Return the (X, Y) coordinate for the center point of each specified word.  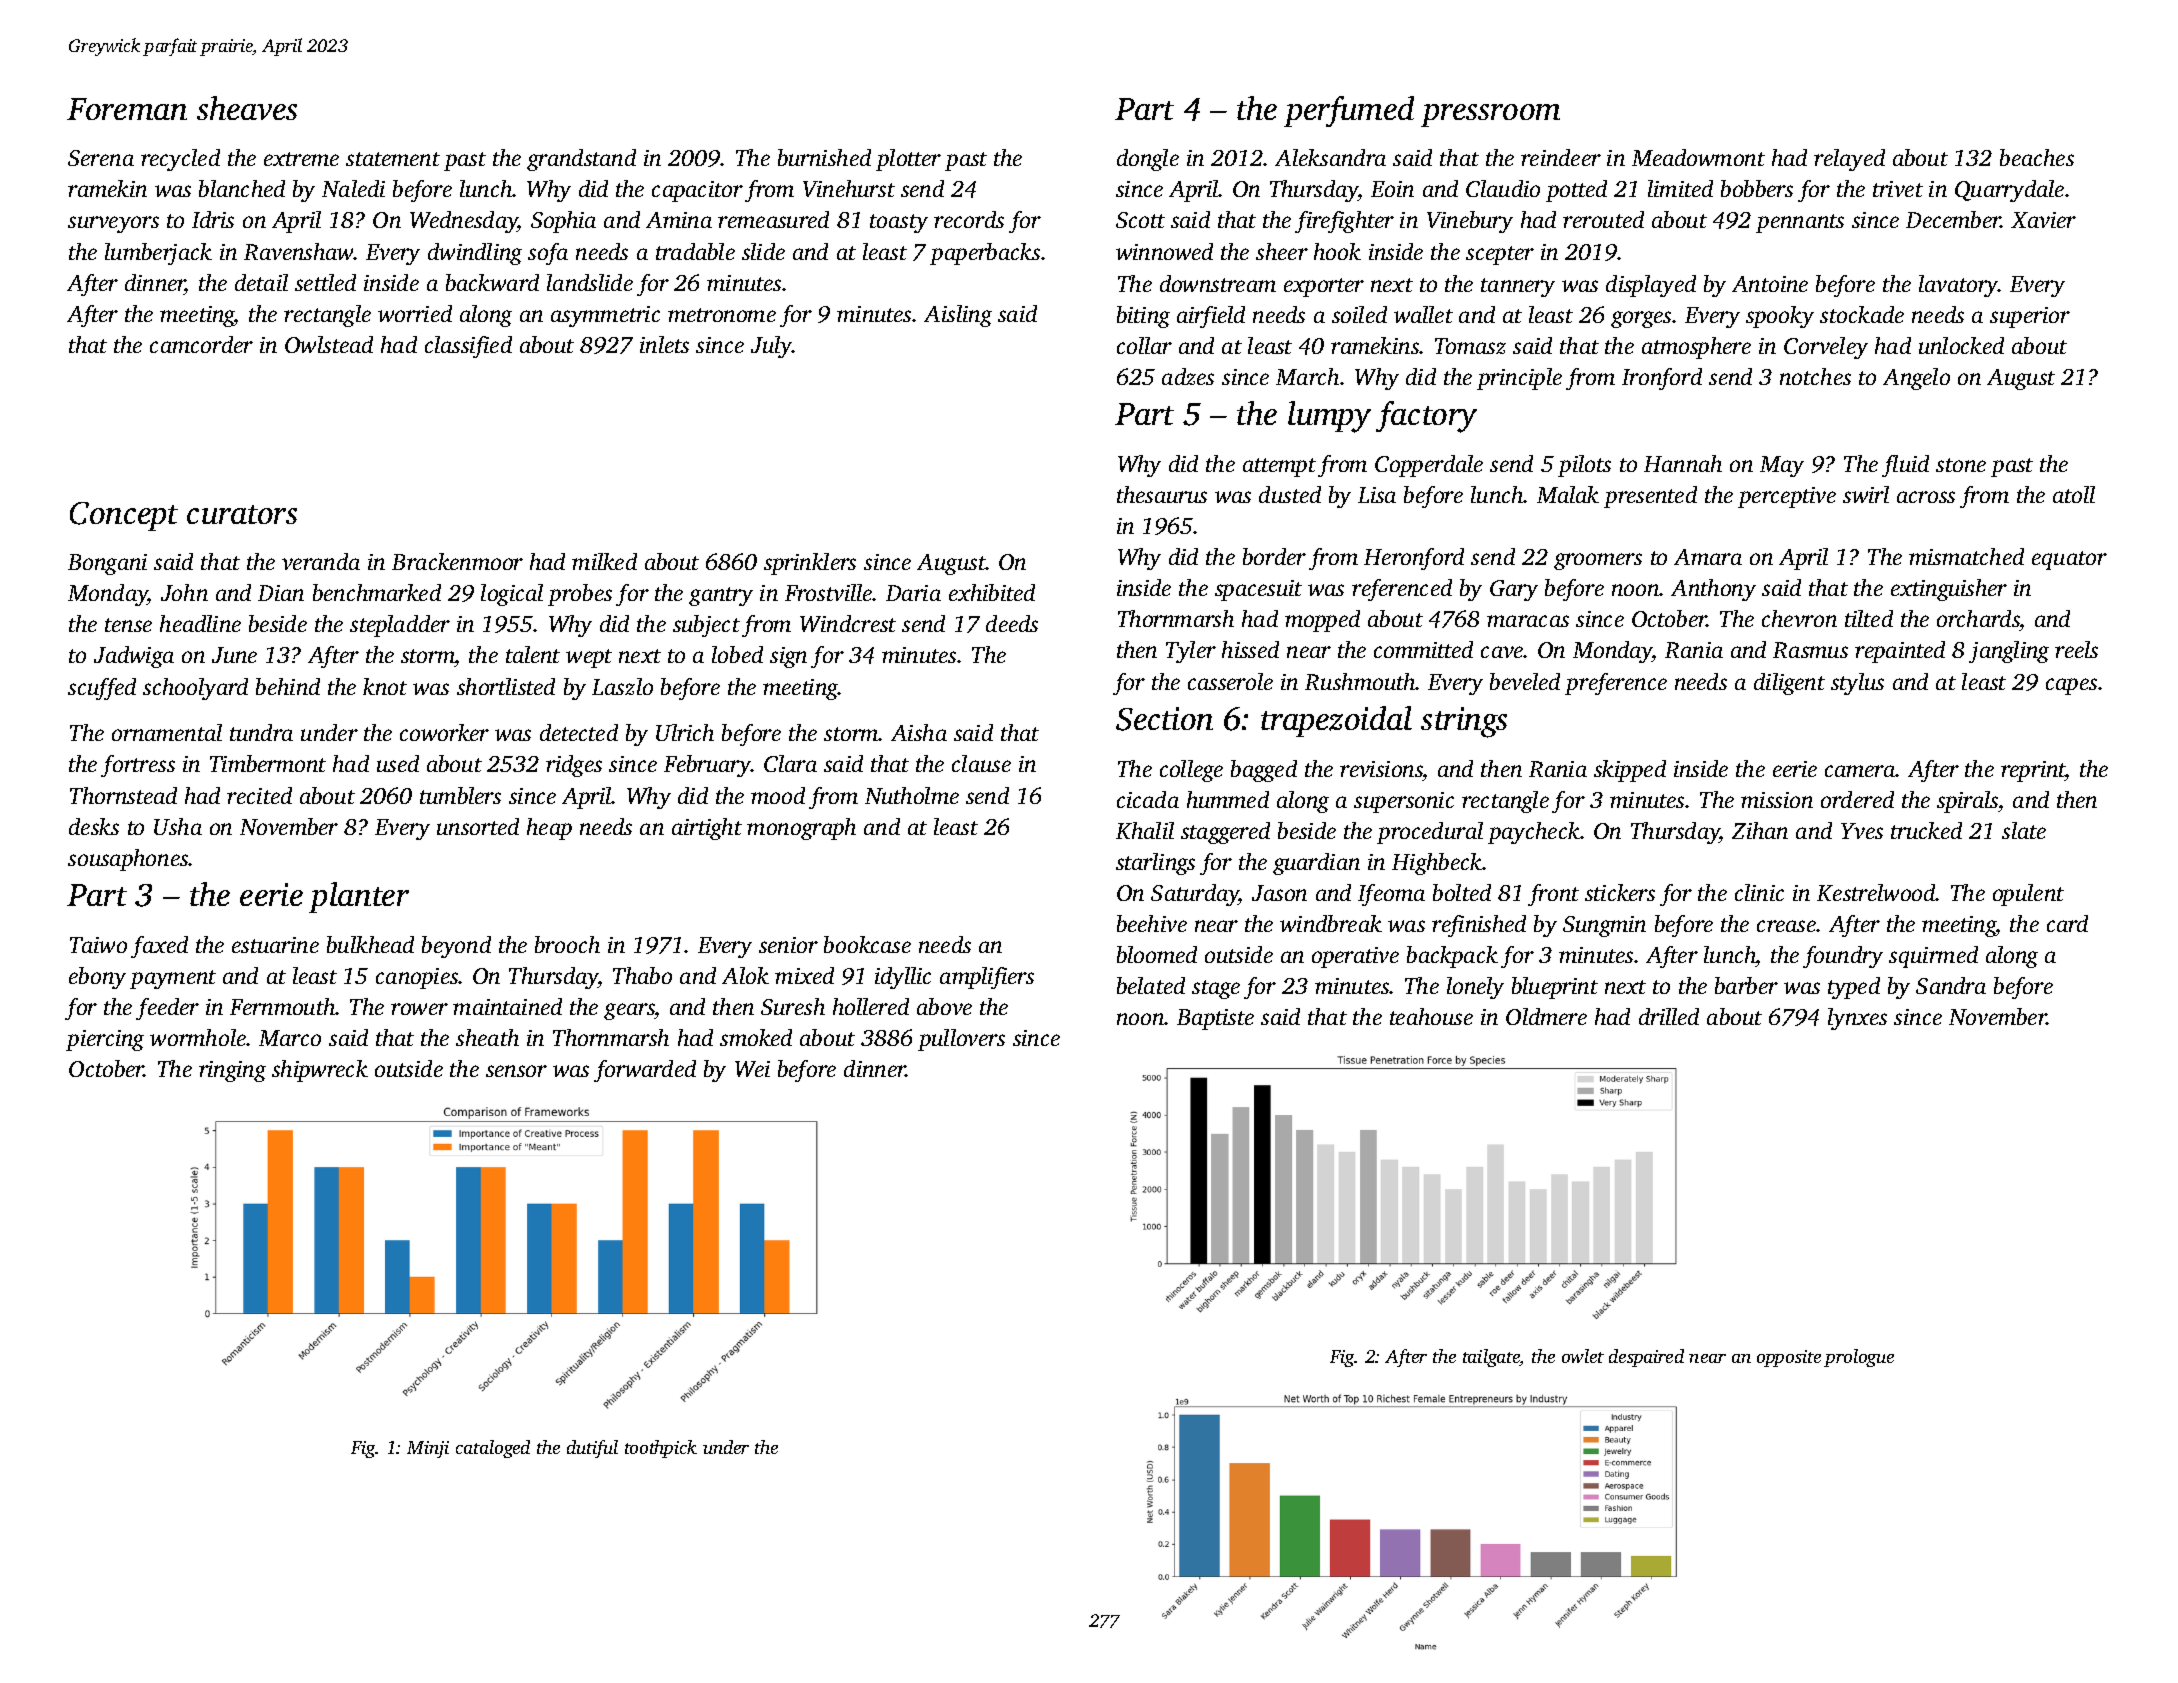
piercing (105, 1040)
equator (2069, 560)
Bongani (107, 564)
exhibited (992, 592)
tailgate (1491, 1358)
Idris (213, 219)
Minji (428, 1449)
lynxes (1857, 1019)
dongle (1148, 160)
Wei (752, 1069)
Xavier (2043, 220)
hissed (1250, 649)
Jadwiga (134, 657)
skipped (1630, 771)
